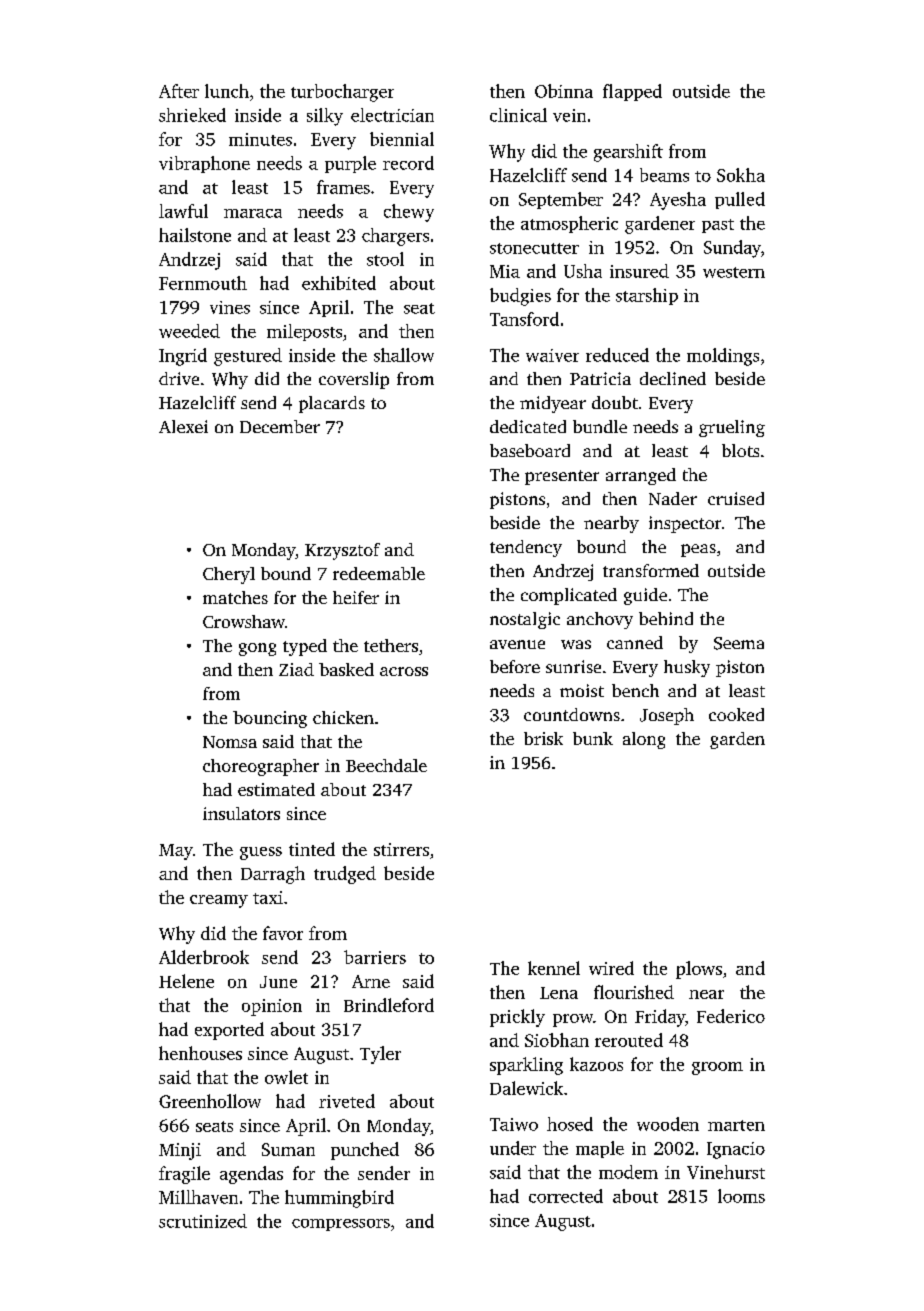  I want to click on Helene, so click(186, 981).
